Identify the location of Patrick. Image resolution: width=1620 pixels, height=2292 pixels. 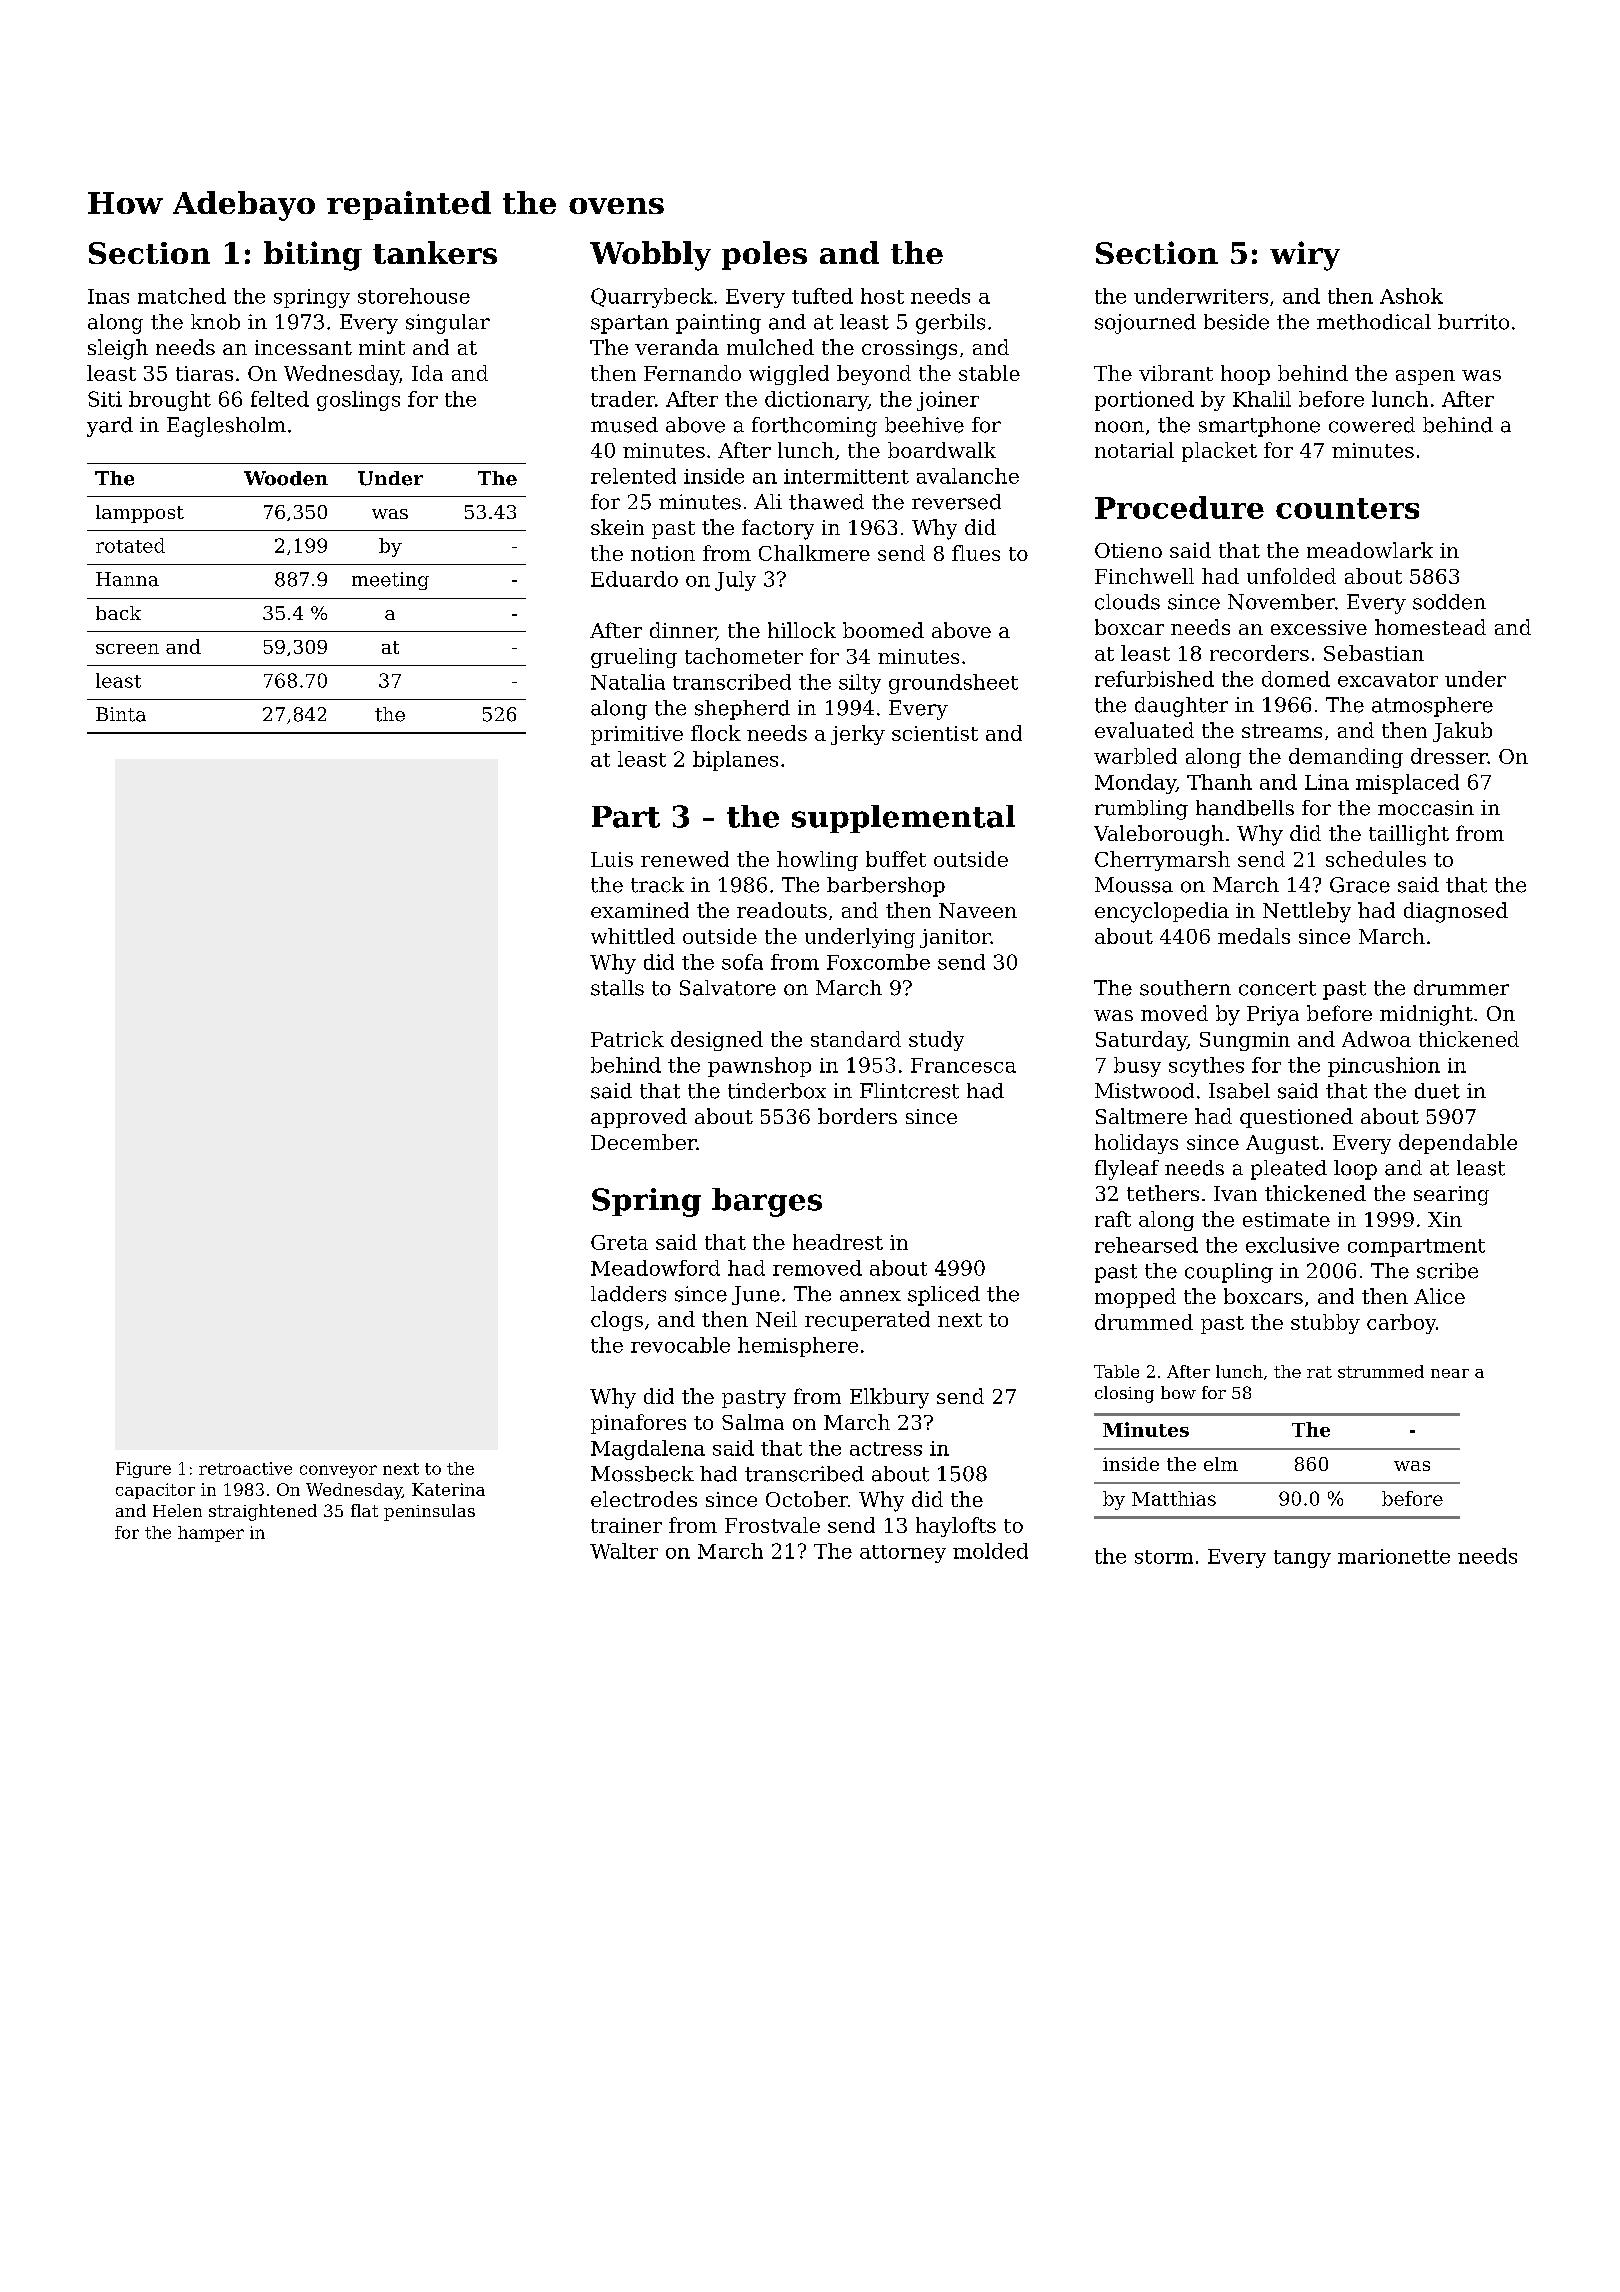
(627, 1039).
